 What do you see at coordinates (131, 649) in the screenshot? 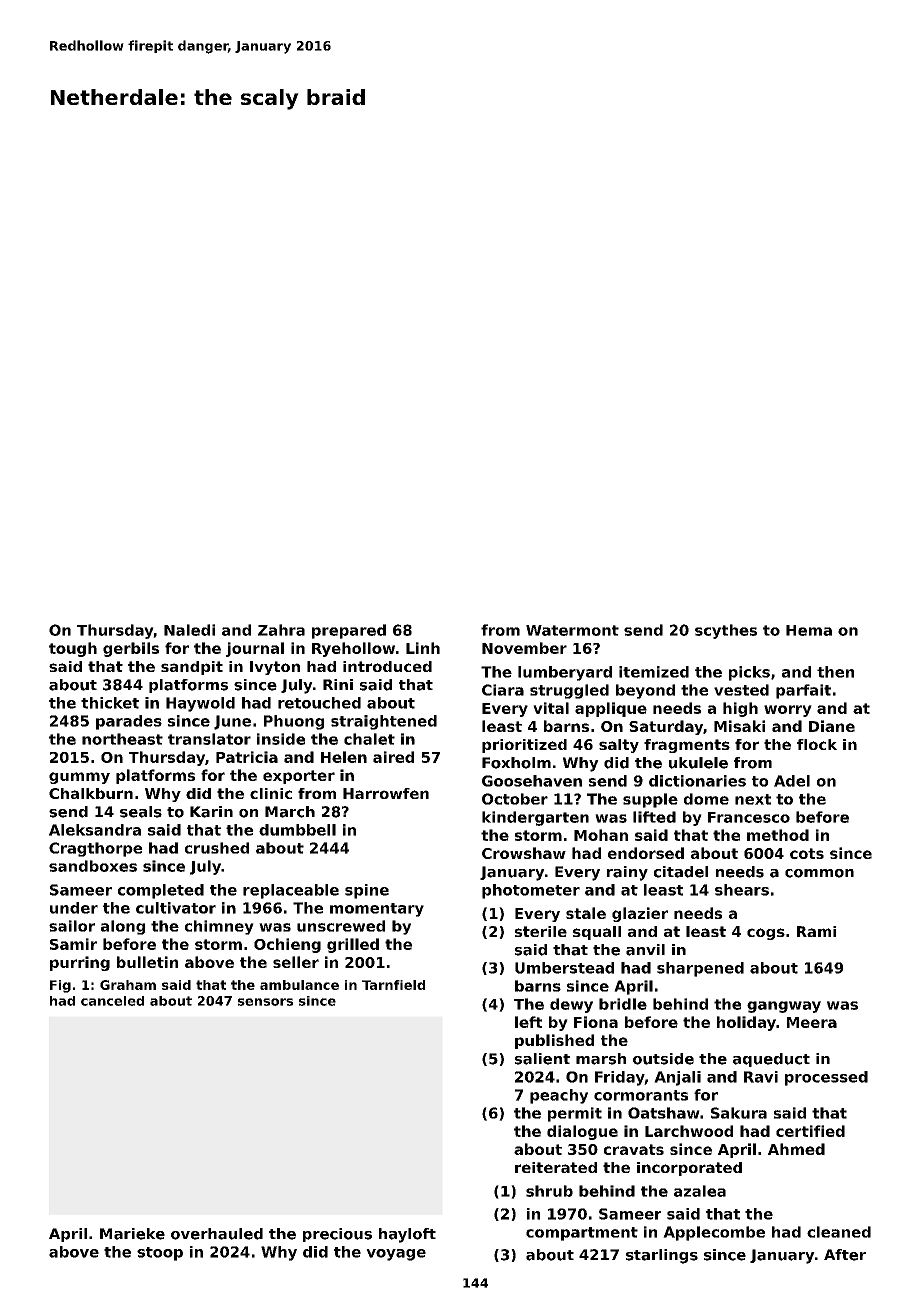
I see `gerbils` at bounding box center [131, 649].
